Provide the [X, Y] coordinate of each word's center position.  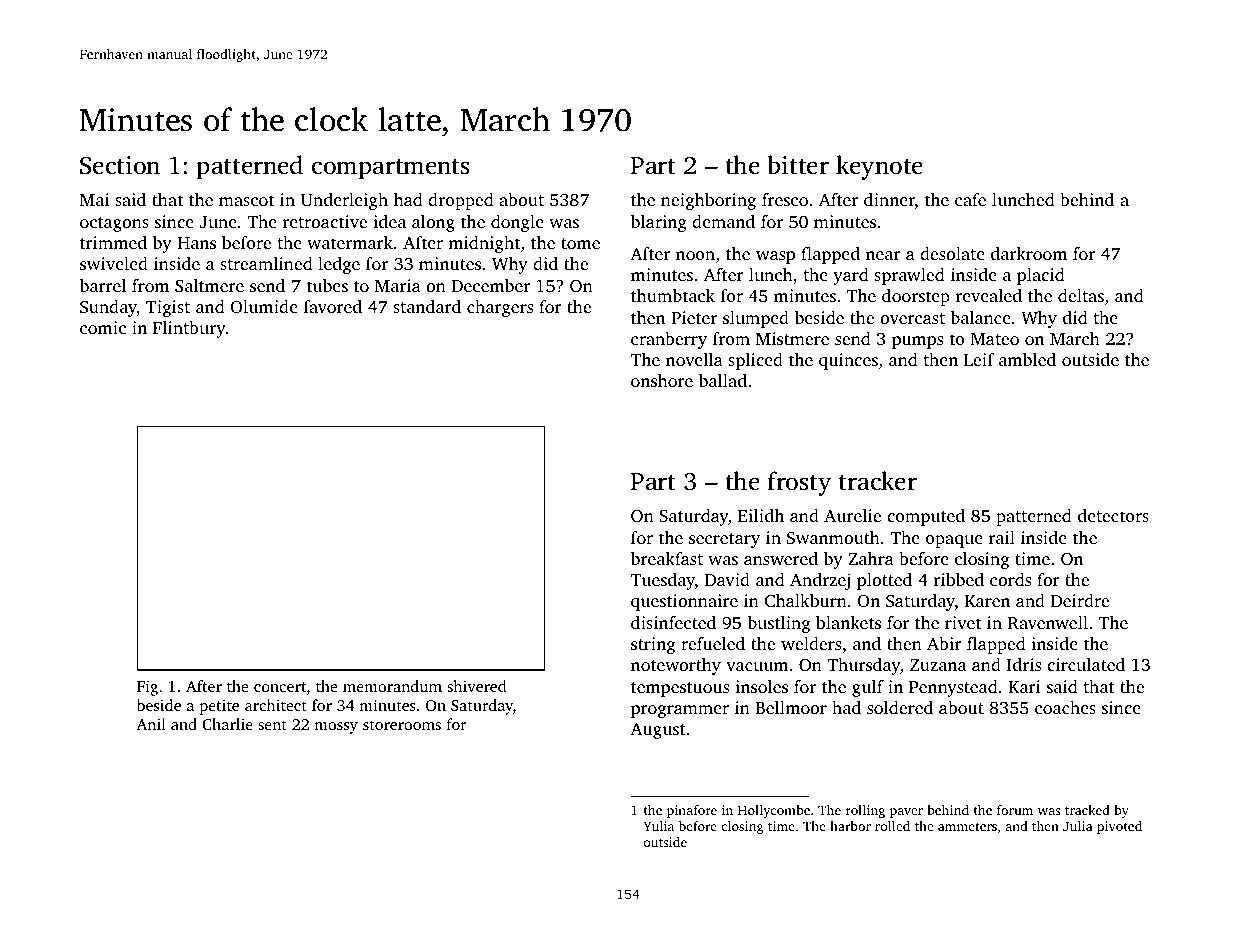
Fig [147, 688]
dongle [517, 223]
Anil [151, 724]
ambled [1027, 359]
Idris [1024, 664]
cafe [970, 199]
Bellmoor [791, 707]
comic [103, 327]
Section [120, 165]
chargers [500, 308]
